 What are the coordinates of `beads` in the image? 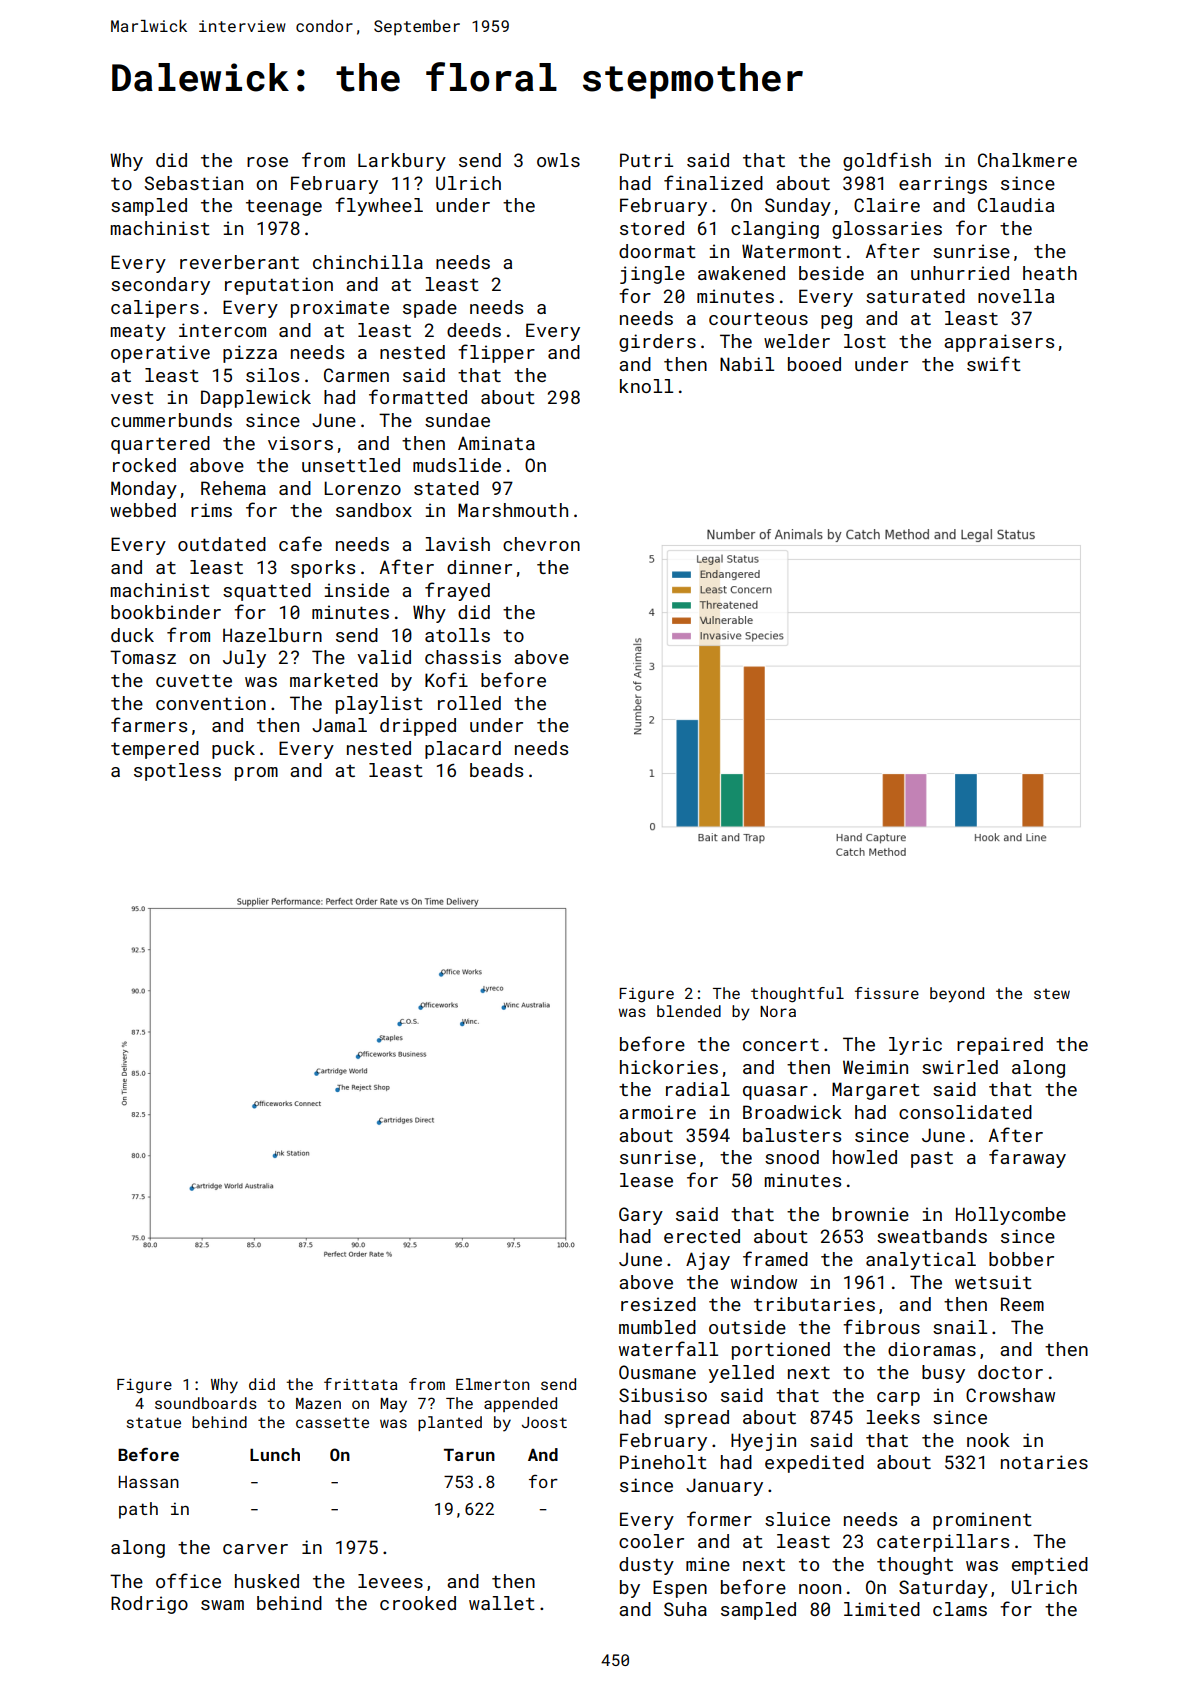 It's located at (496, 770).
